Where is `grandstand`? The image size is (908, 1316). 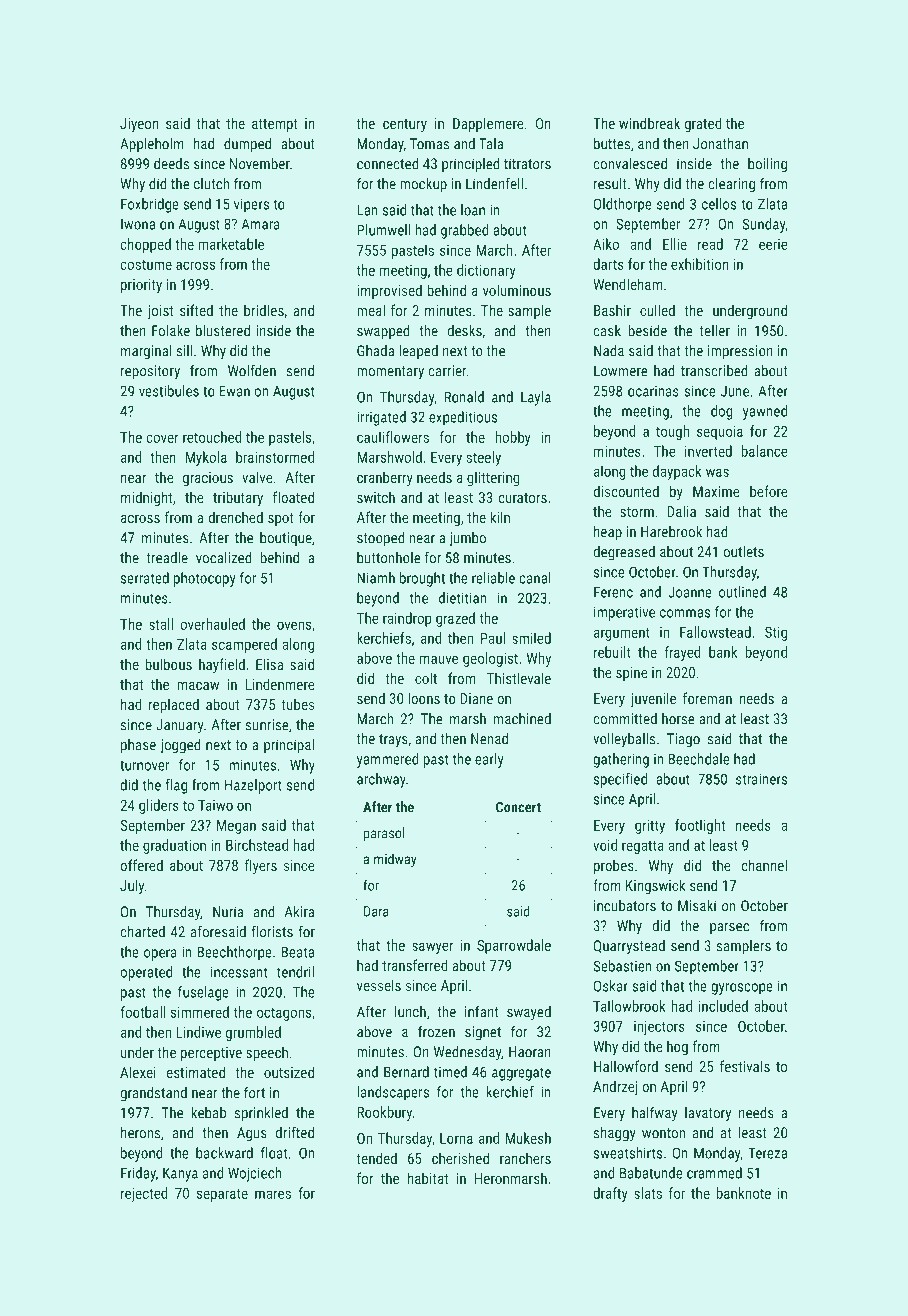
grandstand is located at coordinates (153, 1094).
